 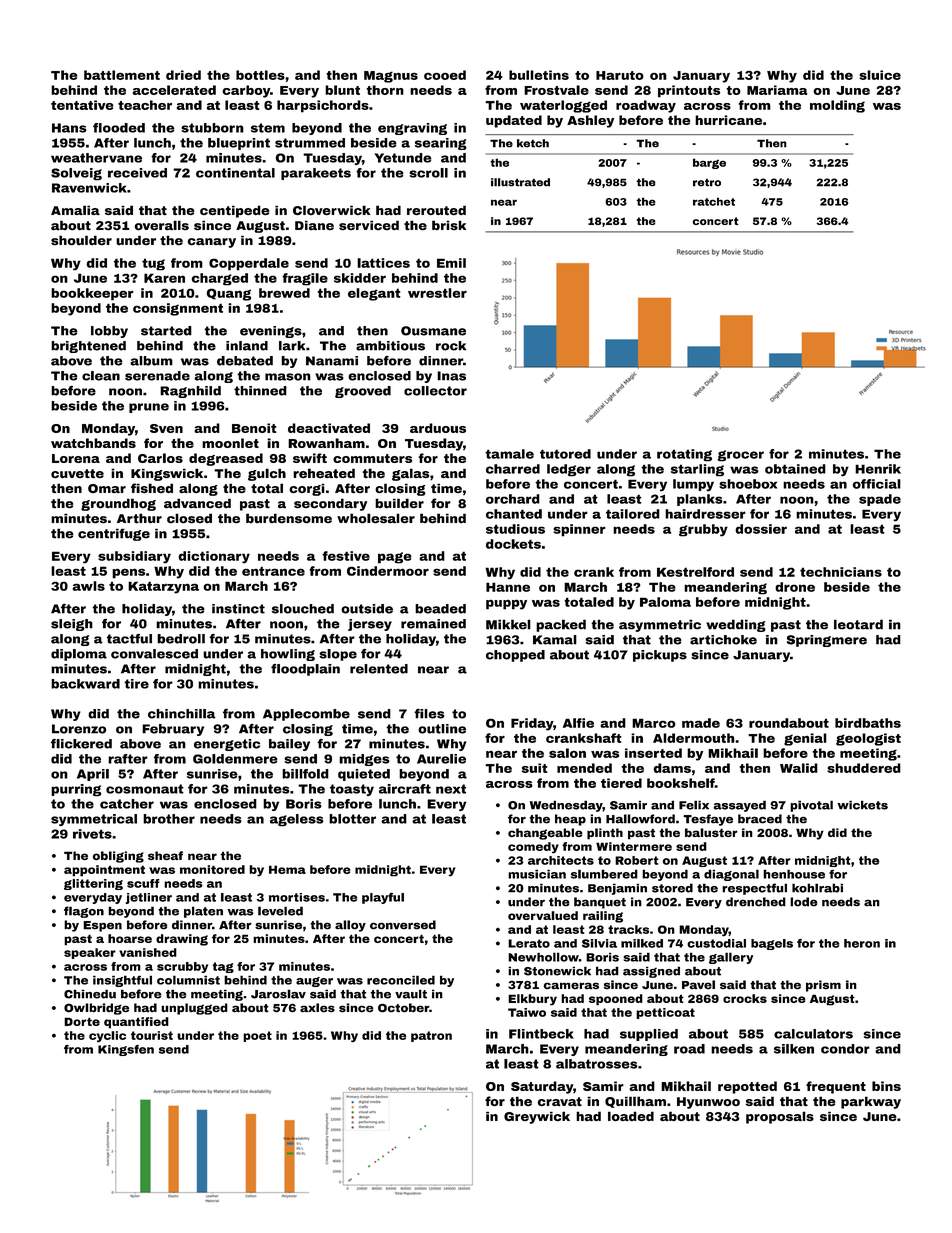 What do you see at coordinates (90, 994) in the screenshot?
I see `Chinedu` at bounding box center [90, 994].
